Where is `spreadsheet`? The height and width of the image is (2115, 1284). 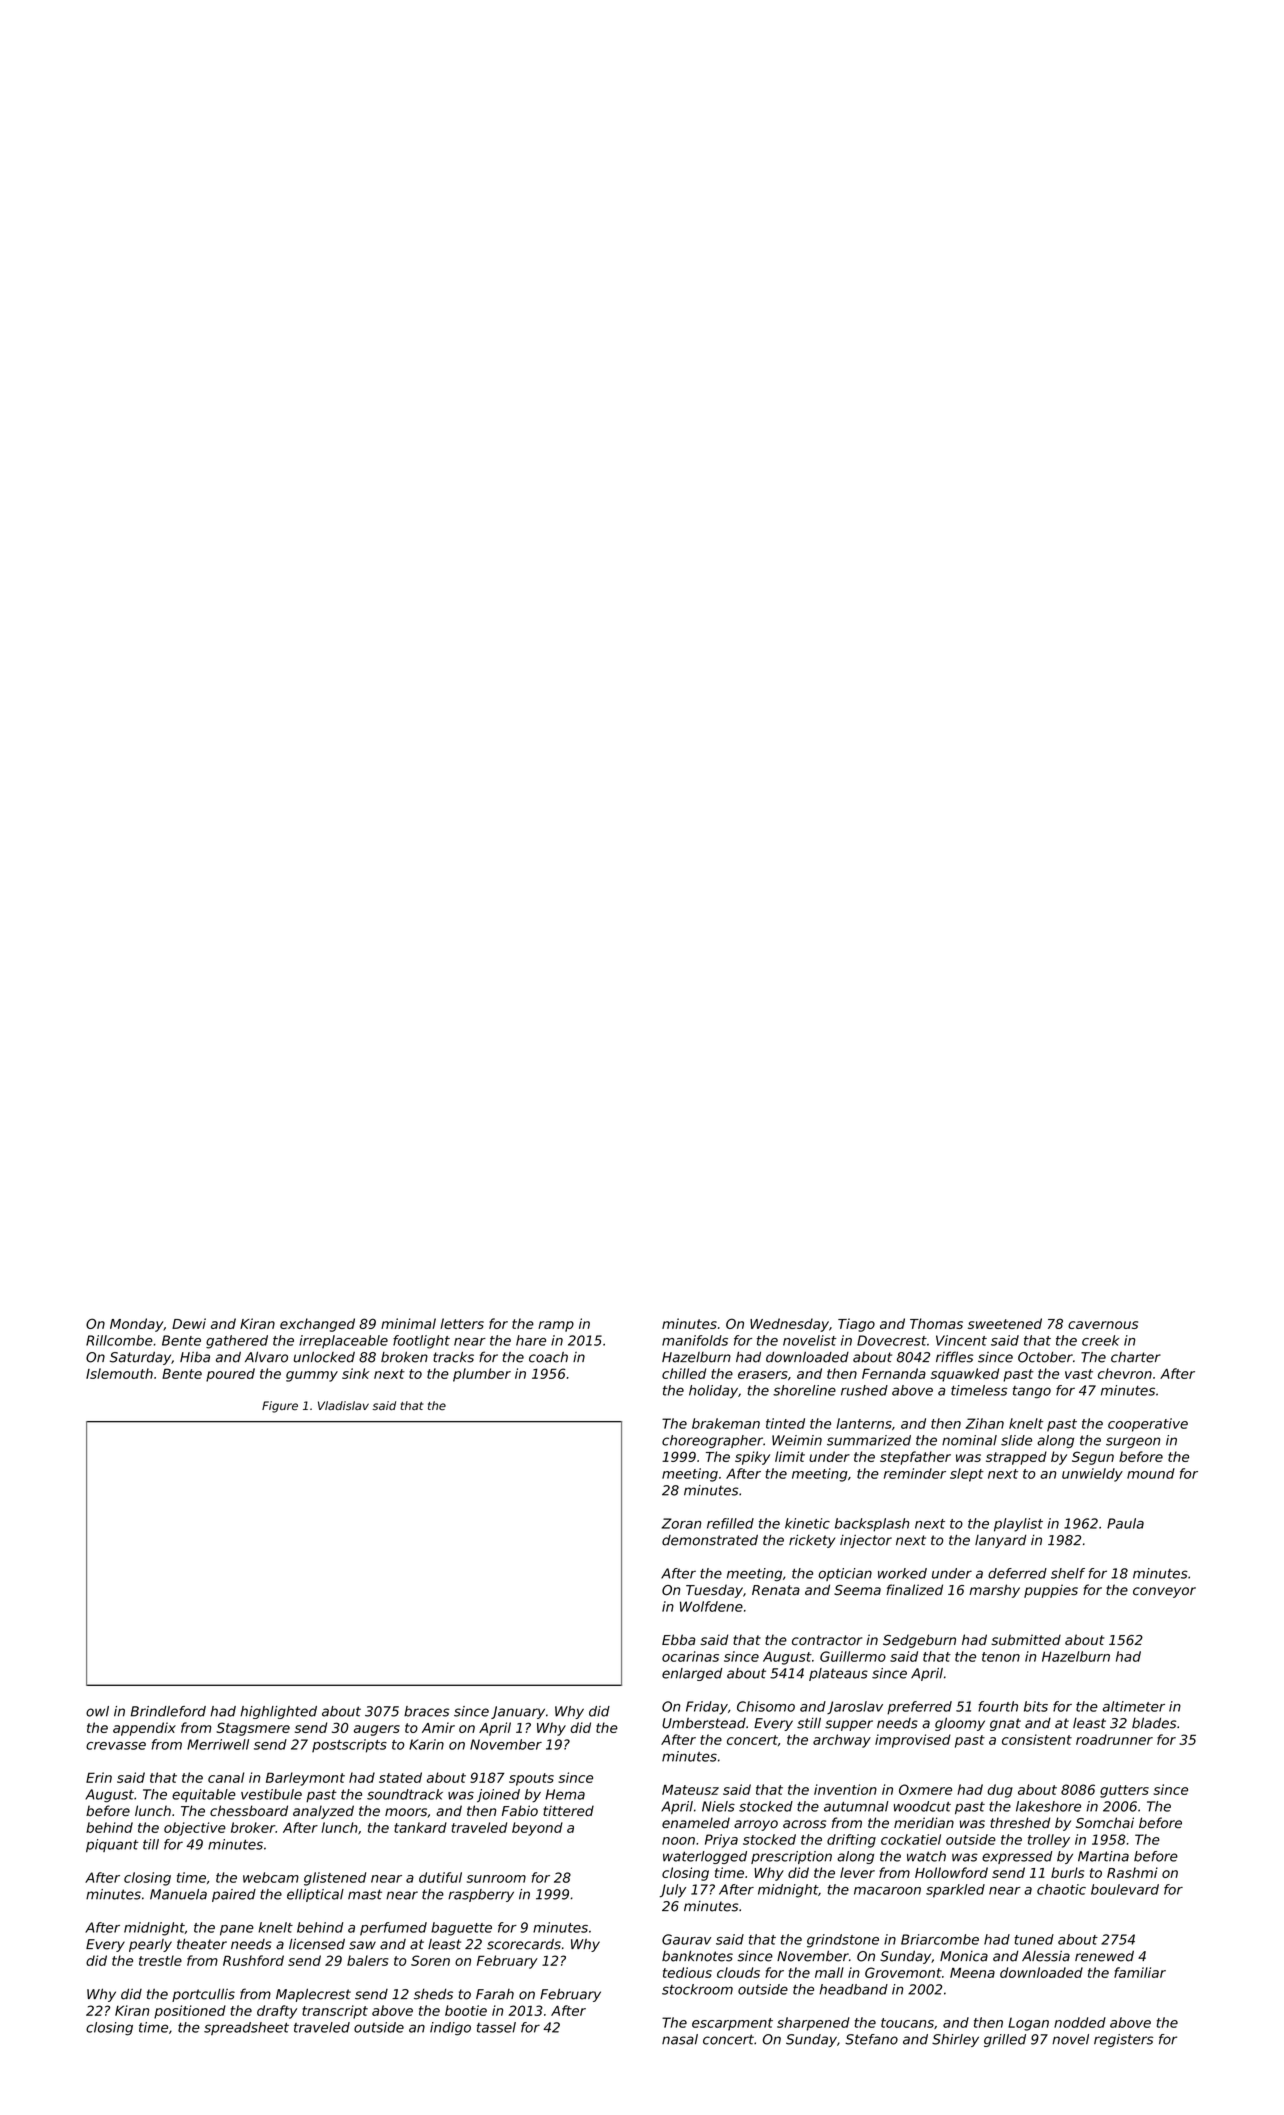 spreadsheet is located at coordinates (246, 2028).
